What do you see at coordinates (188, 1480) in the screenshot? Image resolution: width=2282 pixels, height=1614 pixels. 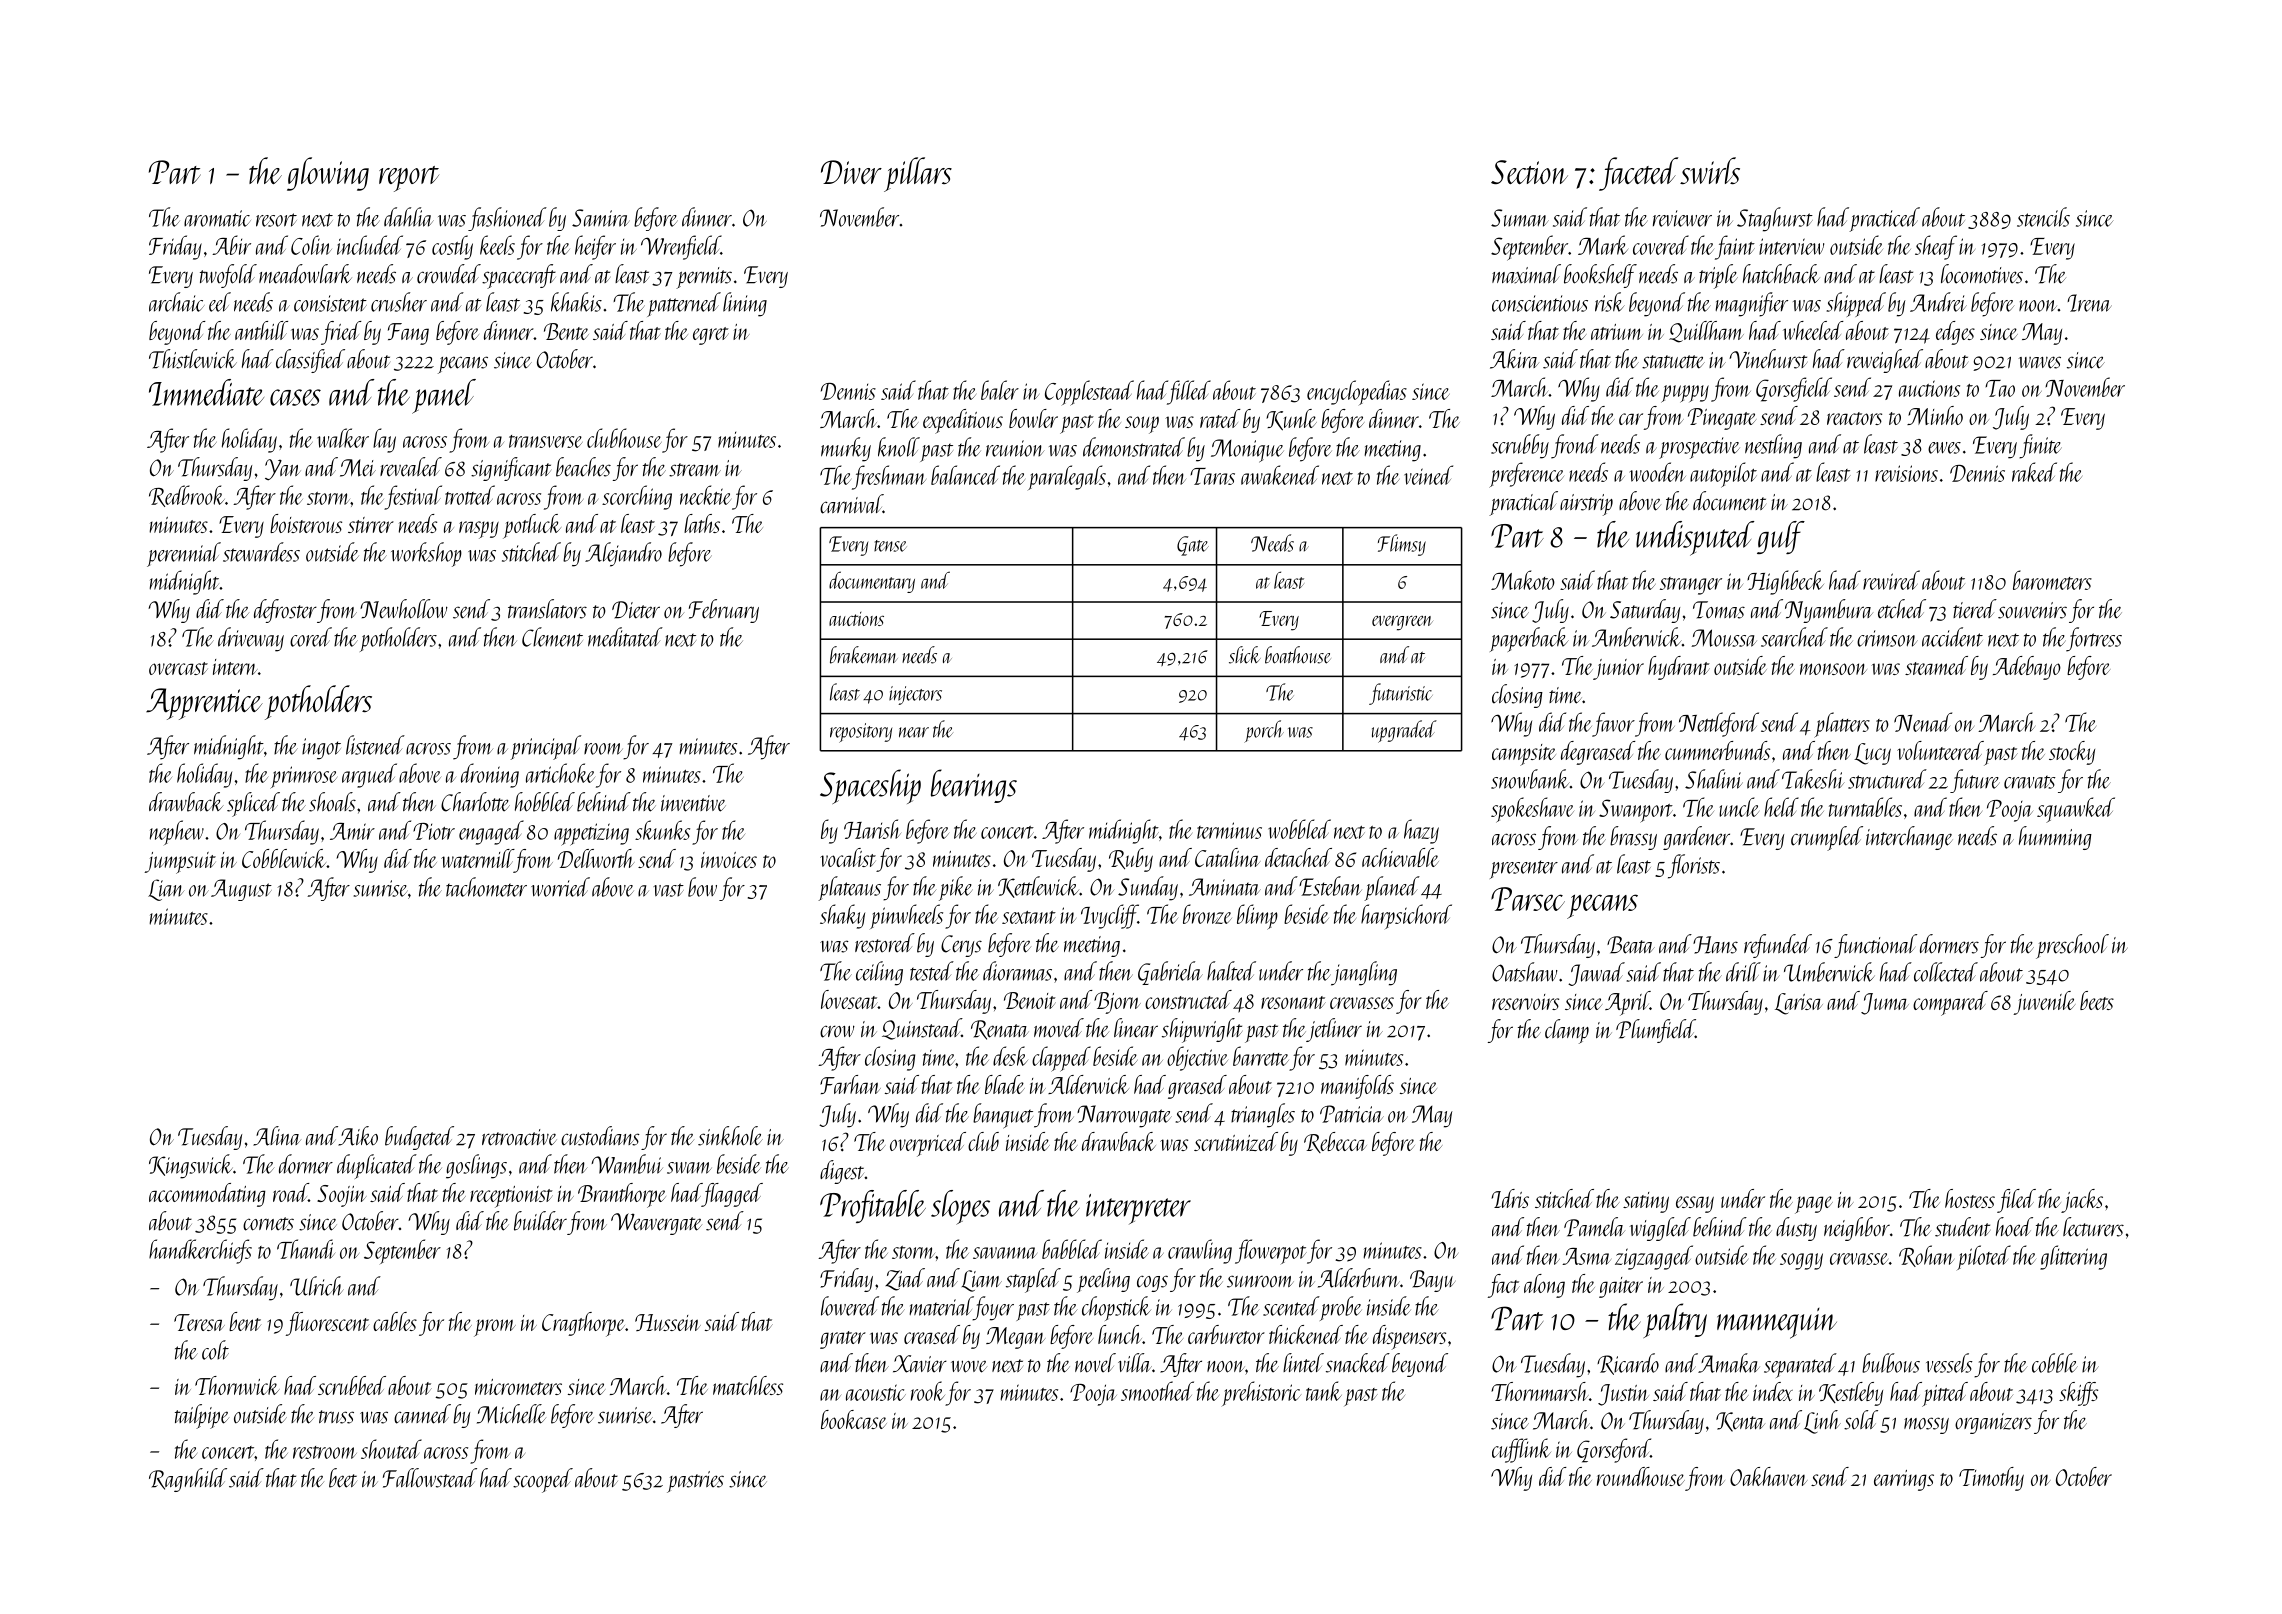 I see `Ragnhild` at bounding box center [188, 1480].
